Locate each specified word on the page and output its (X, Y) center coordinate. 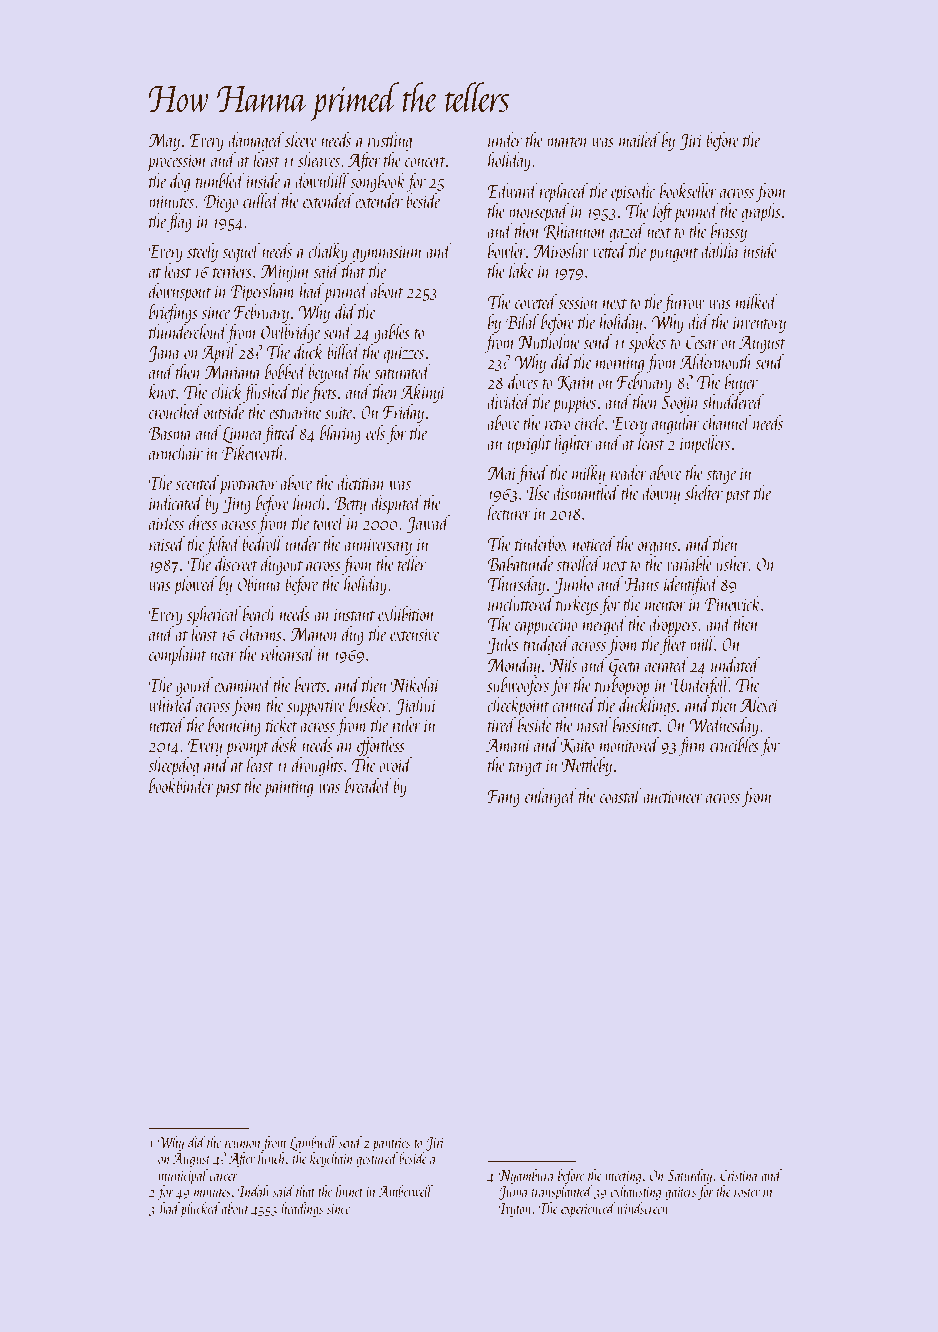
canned (574, 704)
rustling (390, 141)
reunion (243, 1143)
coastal (621, 795)
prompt (247, 749)
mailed (639, 139)
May (164, 142)
